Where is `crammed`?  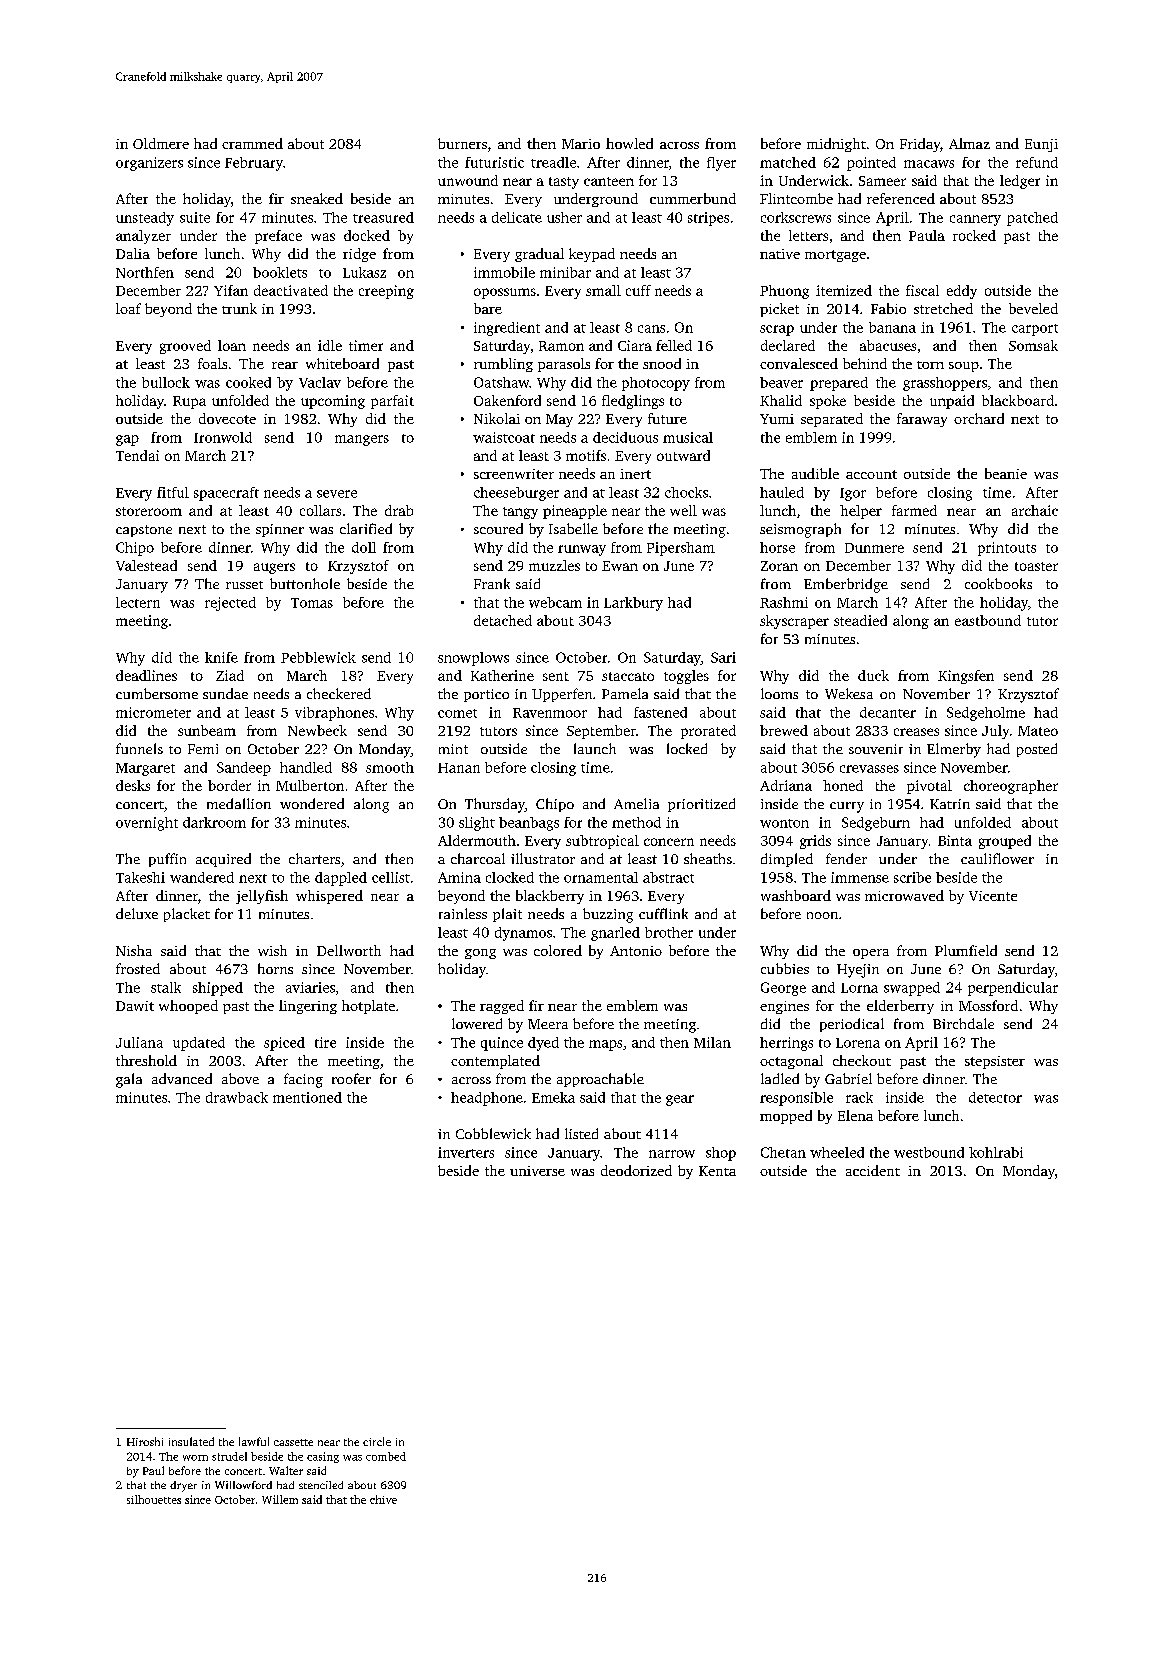 crammed is located at coordinates (252, 143).
